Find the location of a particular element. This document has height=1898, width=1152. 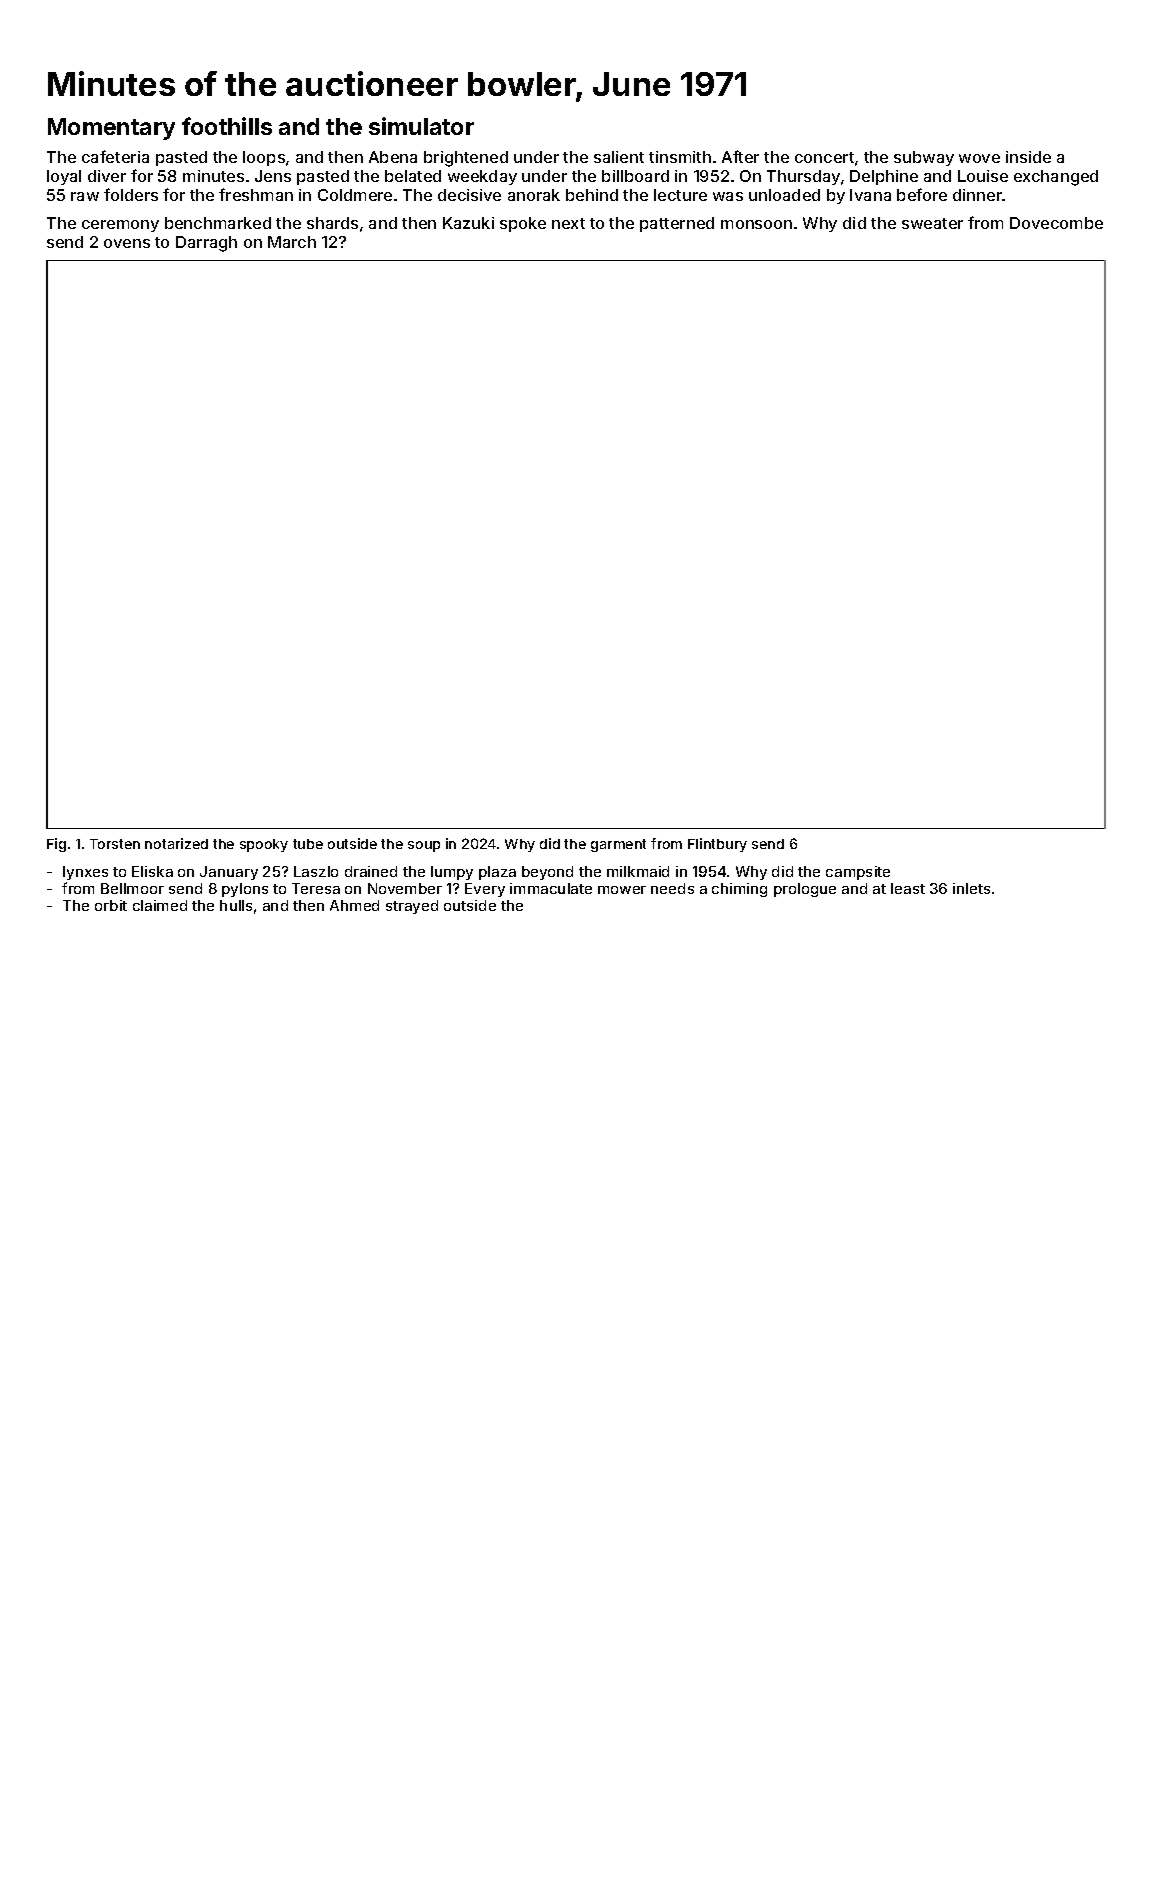

monsoon is located at coordinates (756, 224).
